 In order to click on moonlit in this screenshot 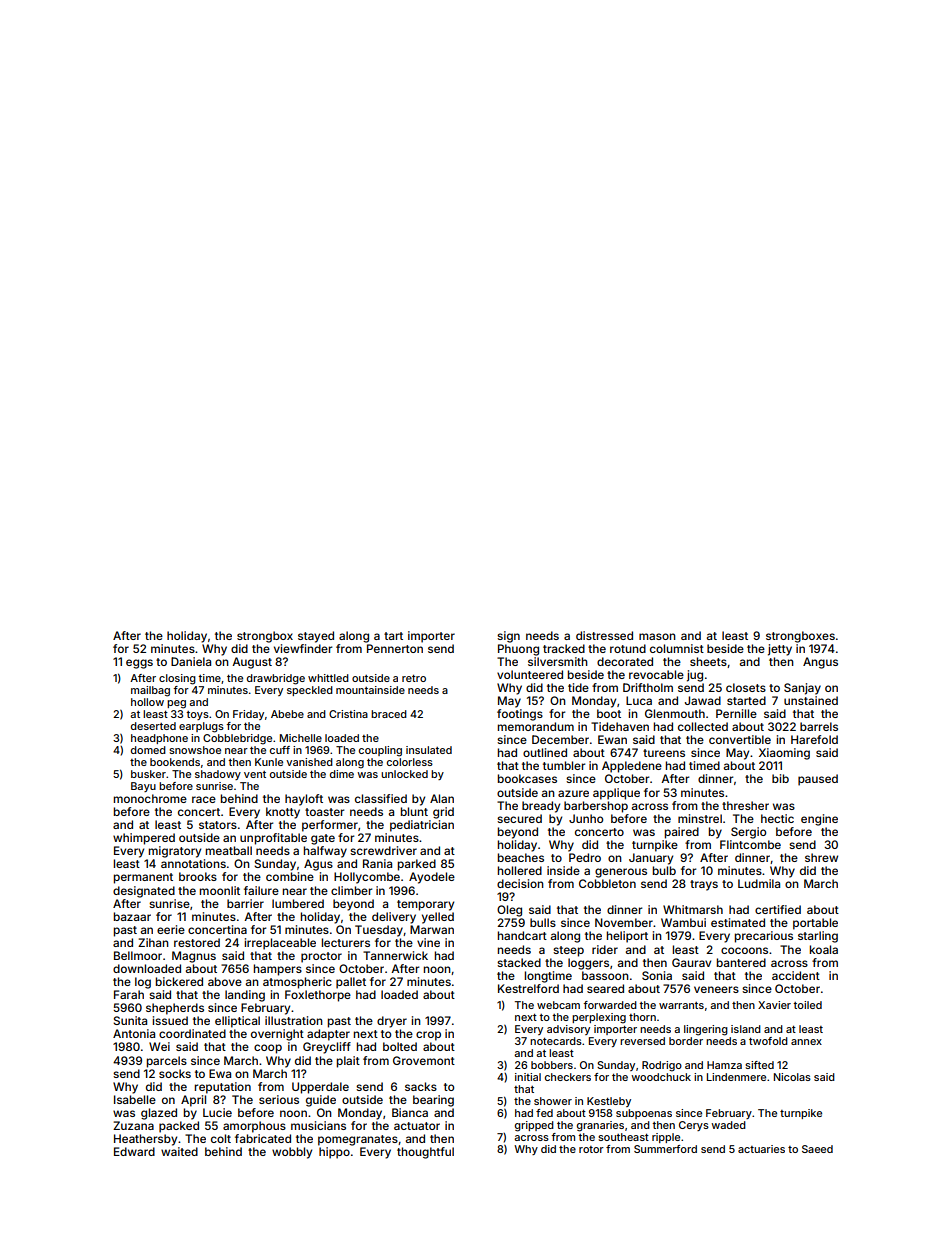, I will do `click(220, 890)`.
